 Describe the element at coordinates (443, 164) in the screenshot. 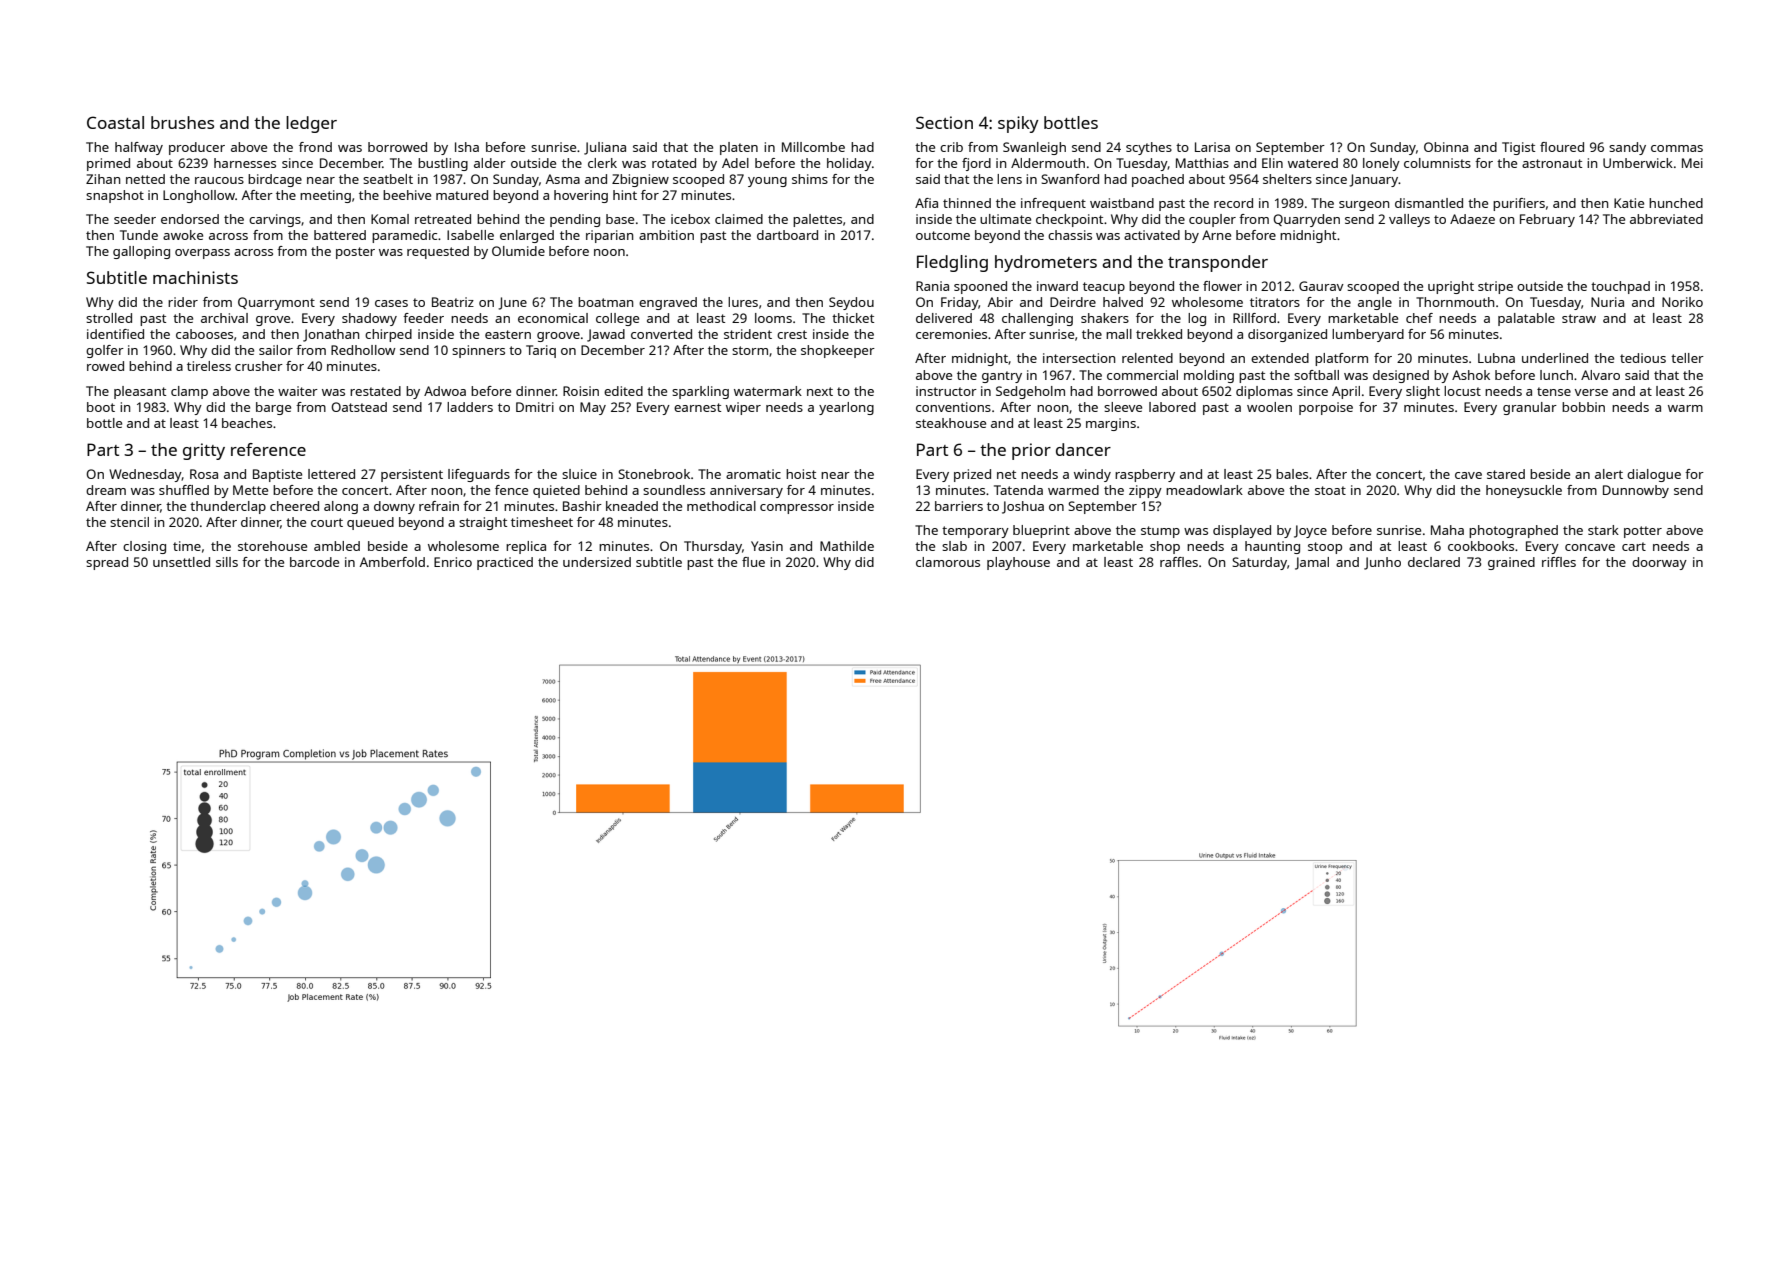

I see `bustling` at that location.
